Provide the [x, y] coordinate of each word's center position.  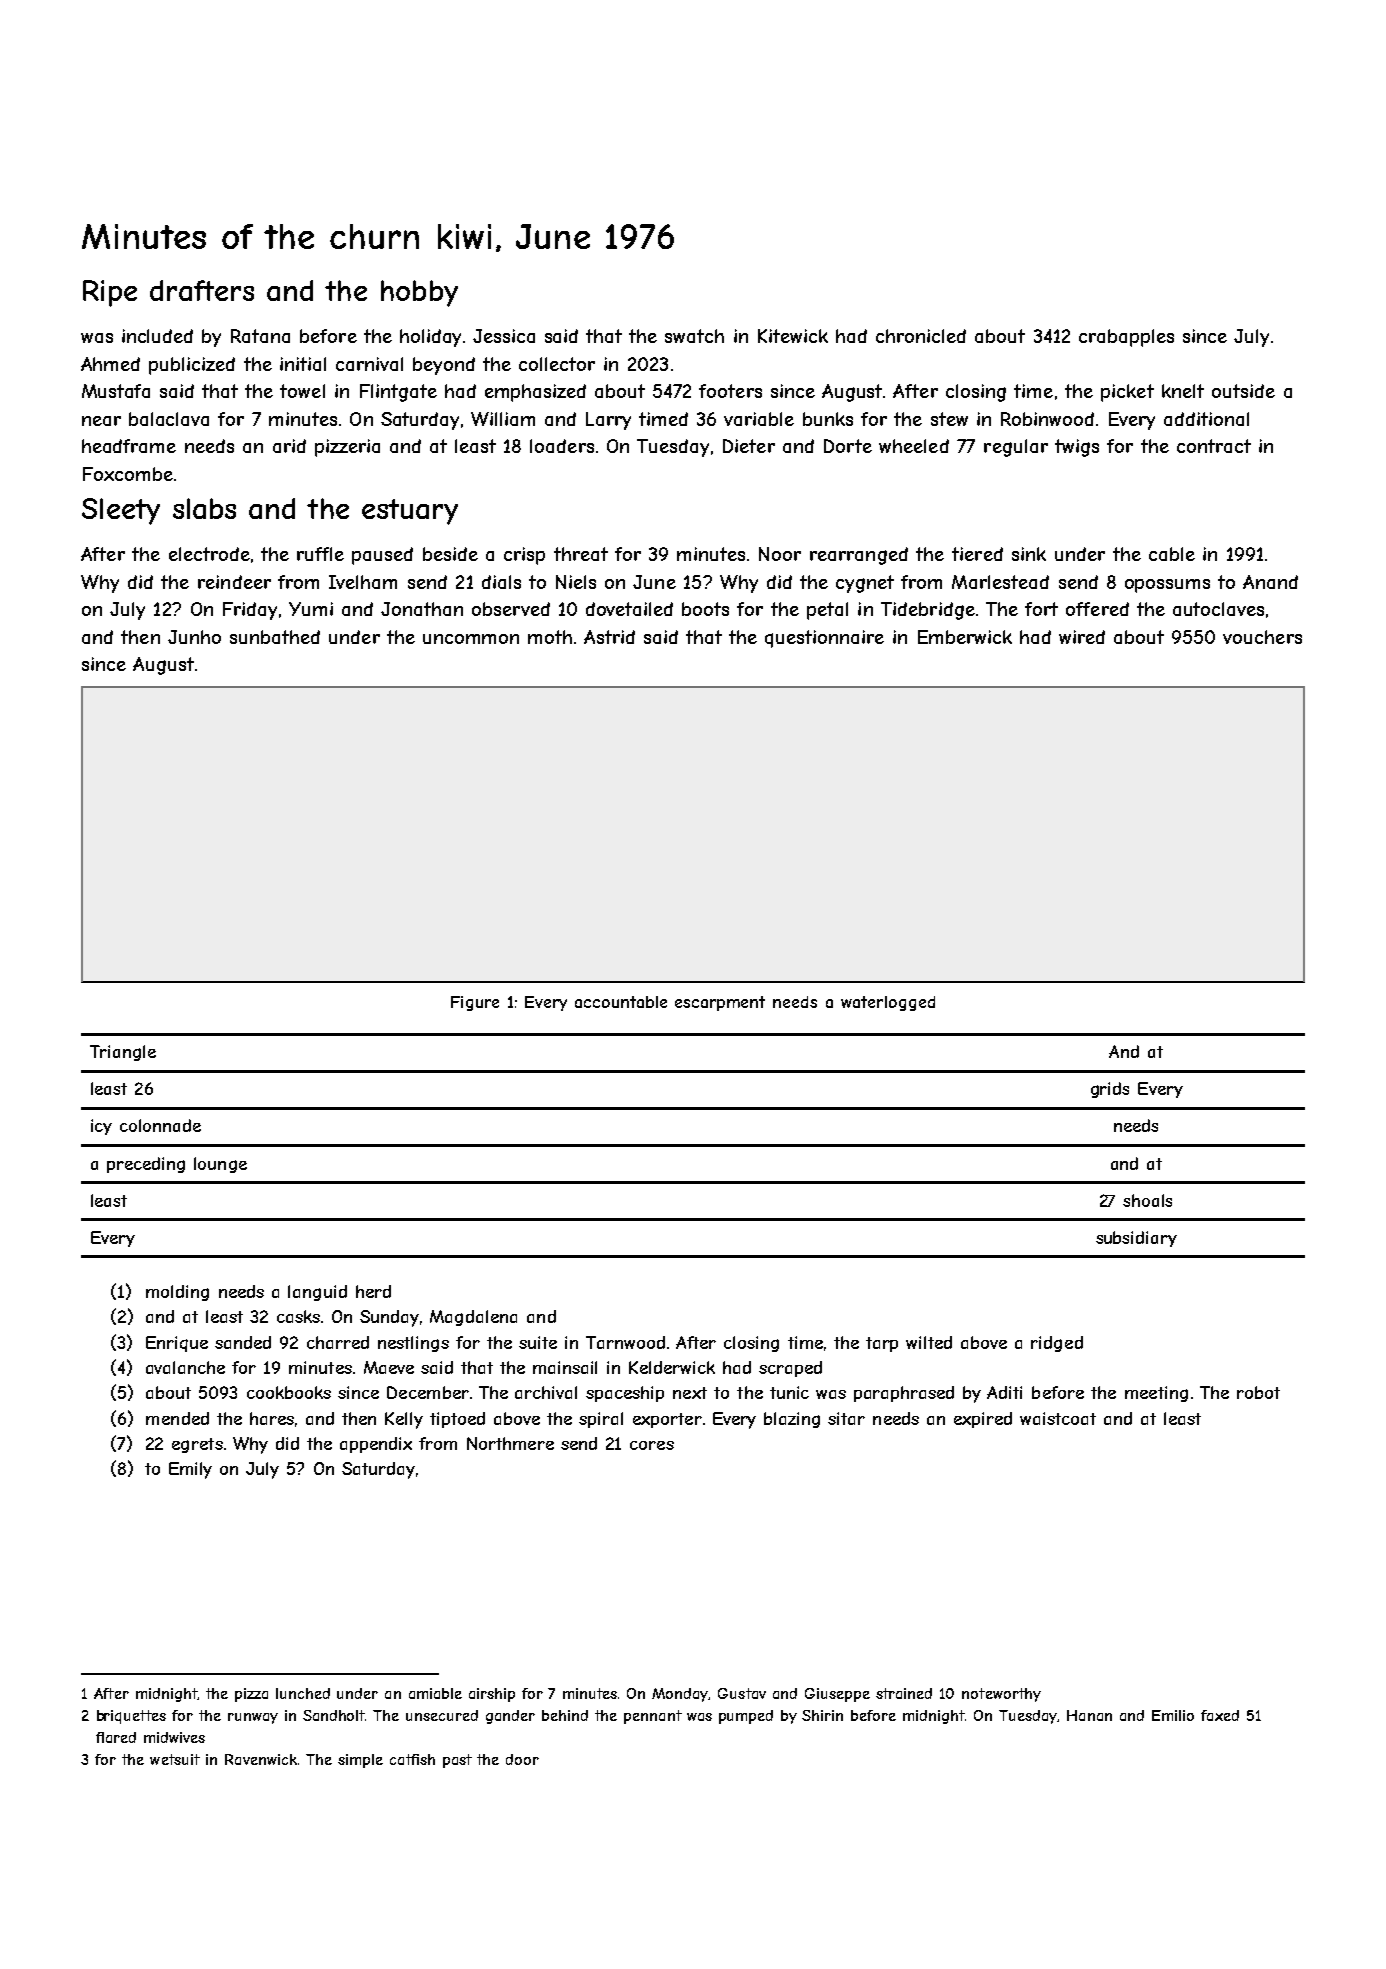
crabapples [1126, 338]
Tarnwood [625, 1342]
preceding [146, 1165]
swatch [694, 336]
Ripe [110, 293]
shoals [1147, 1200]
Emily [190, 1470]
